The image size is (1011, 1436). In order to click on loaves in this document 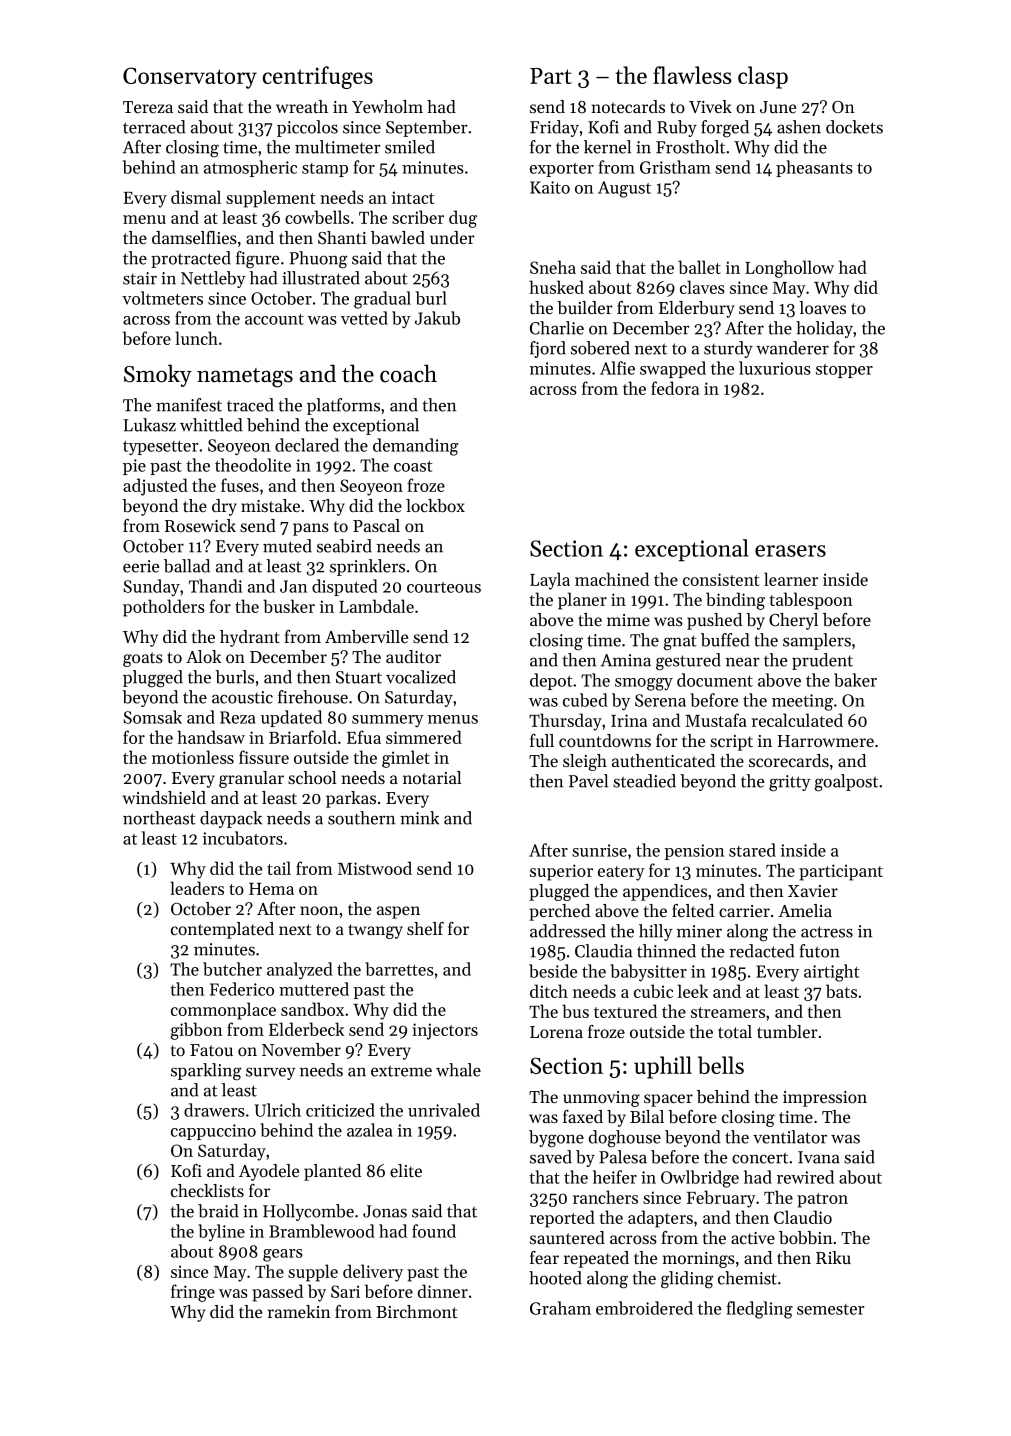, I will do `click(822, 307)`.
